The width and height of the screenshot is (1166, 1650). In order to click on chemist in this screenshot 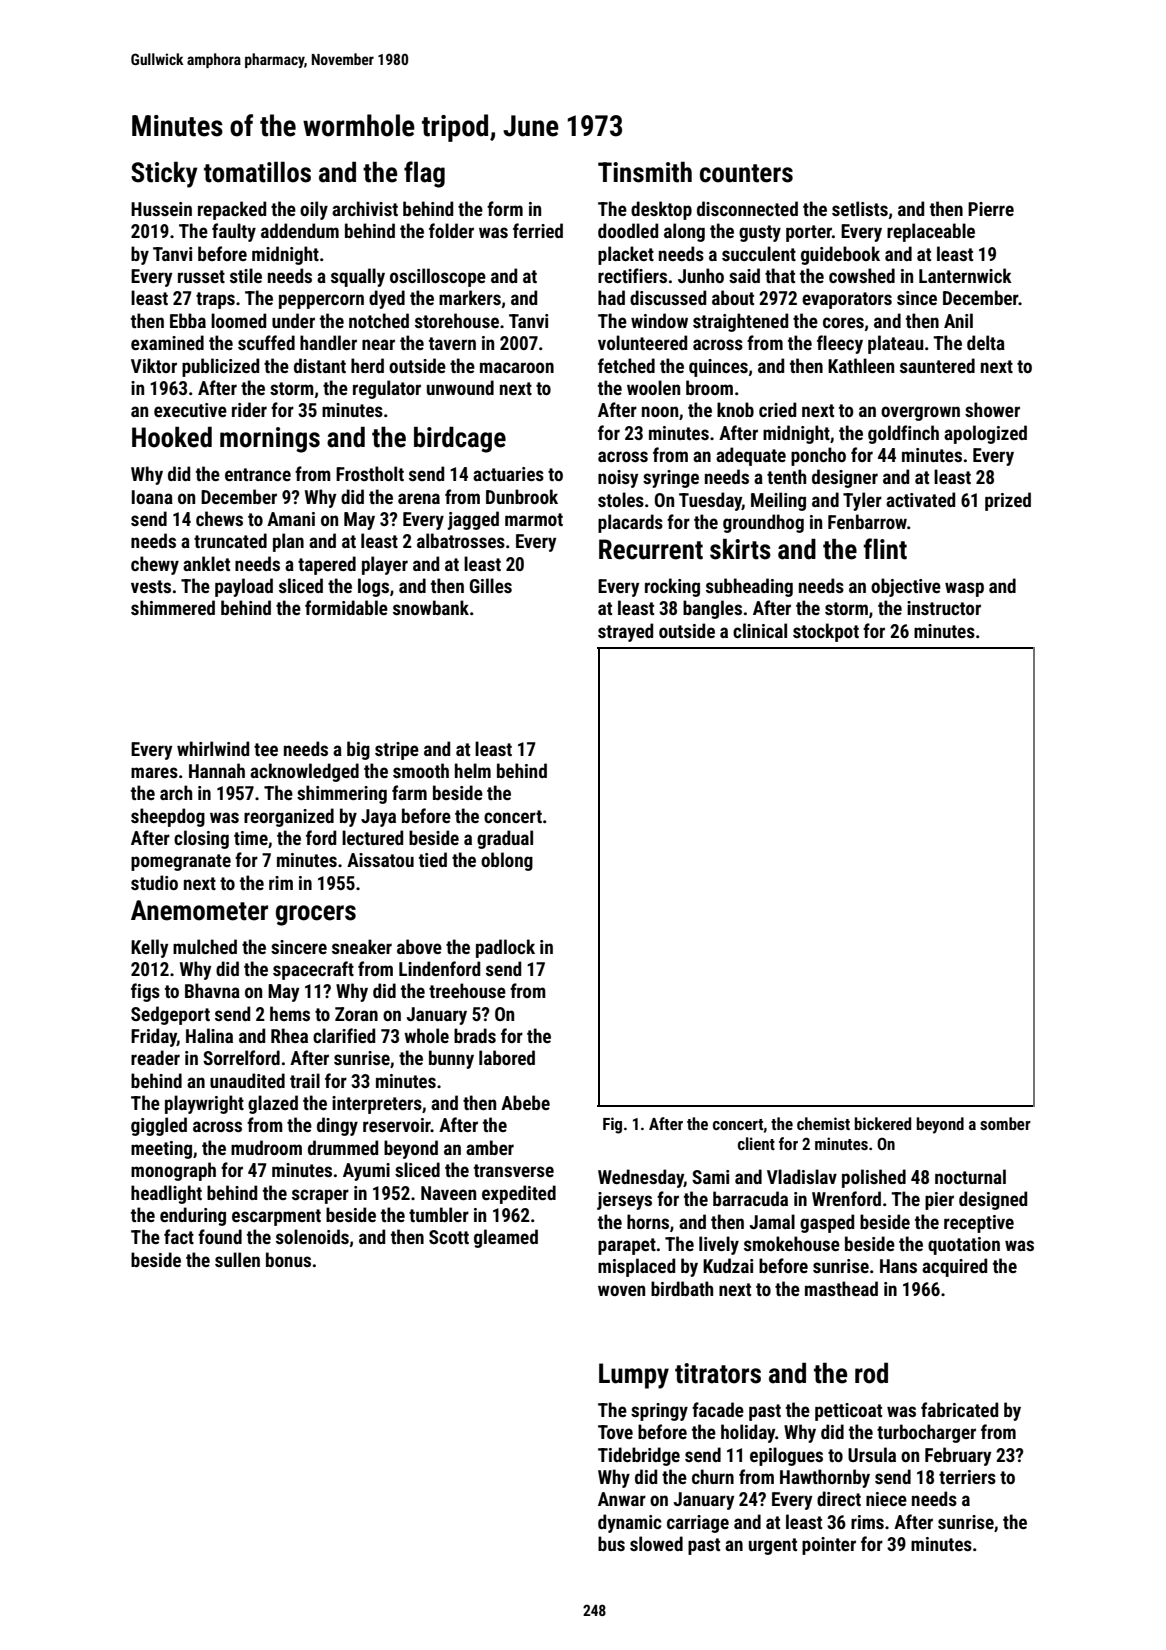, I will do `click(823, 1123)`.
